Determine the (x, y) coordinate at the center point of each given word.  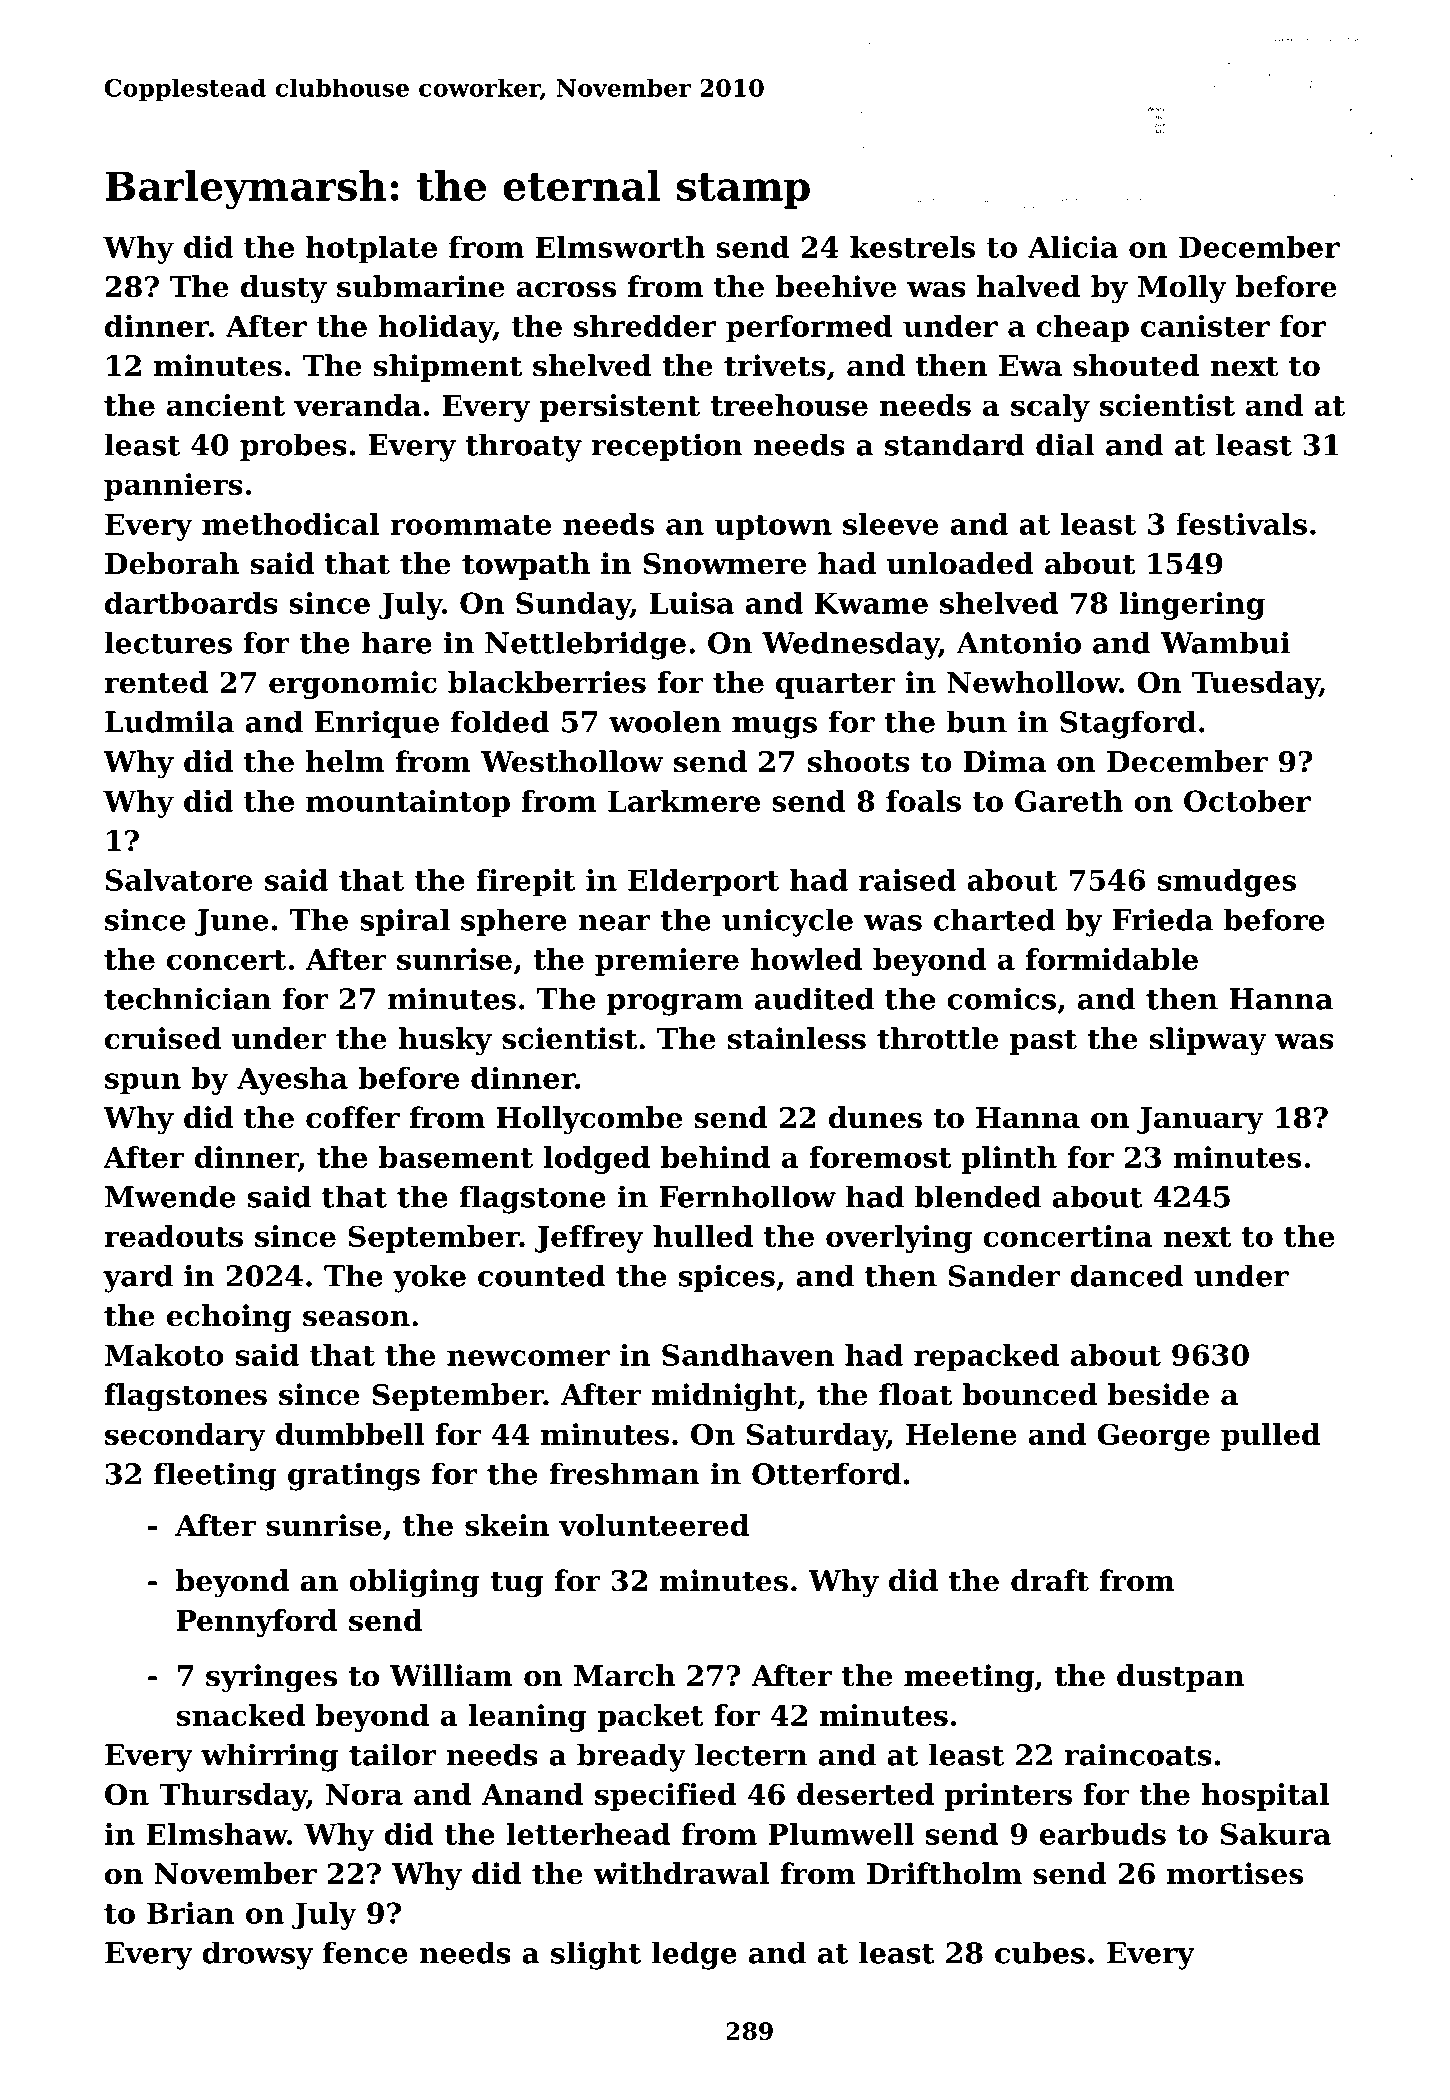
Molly (1182, 289)
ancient (226, 405)
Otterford (826, 1473)
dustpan (1180, 1678)
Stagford (1128, 724)
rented (156, 682)
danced (1126, 1275)
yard (138, 1278)
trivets (775, 365)
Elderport (703, 883)
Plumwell (841, 1834)
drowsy (257, 1955)
